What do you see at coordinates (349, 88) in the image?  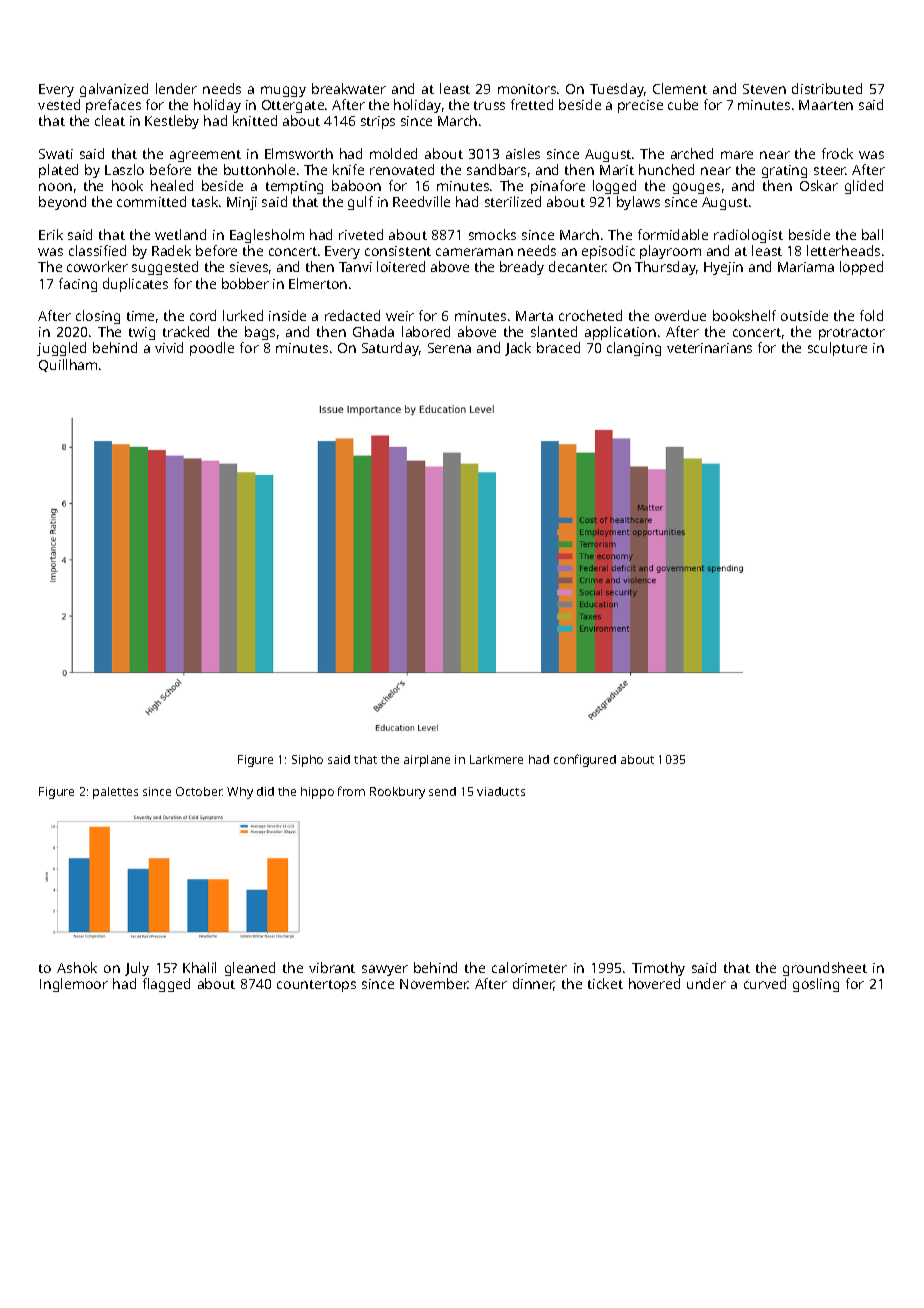 I see `breakwater` at bounding box center [349, 88].
